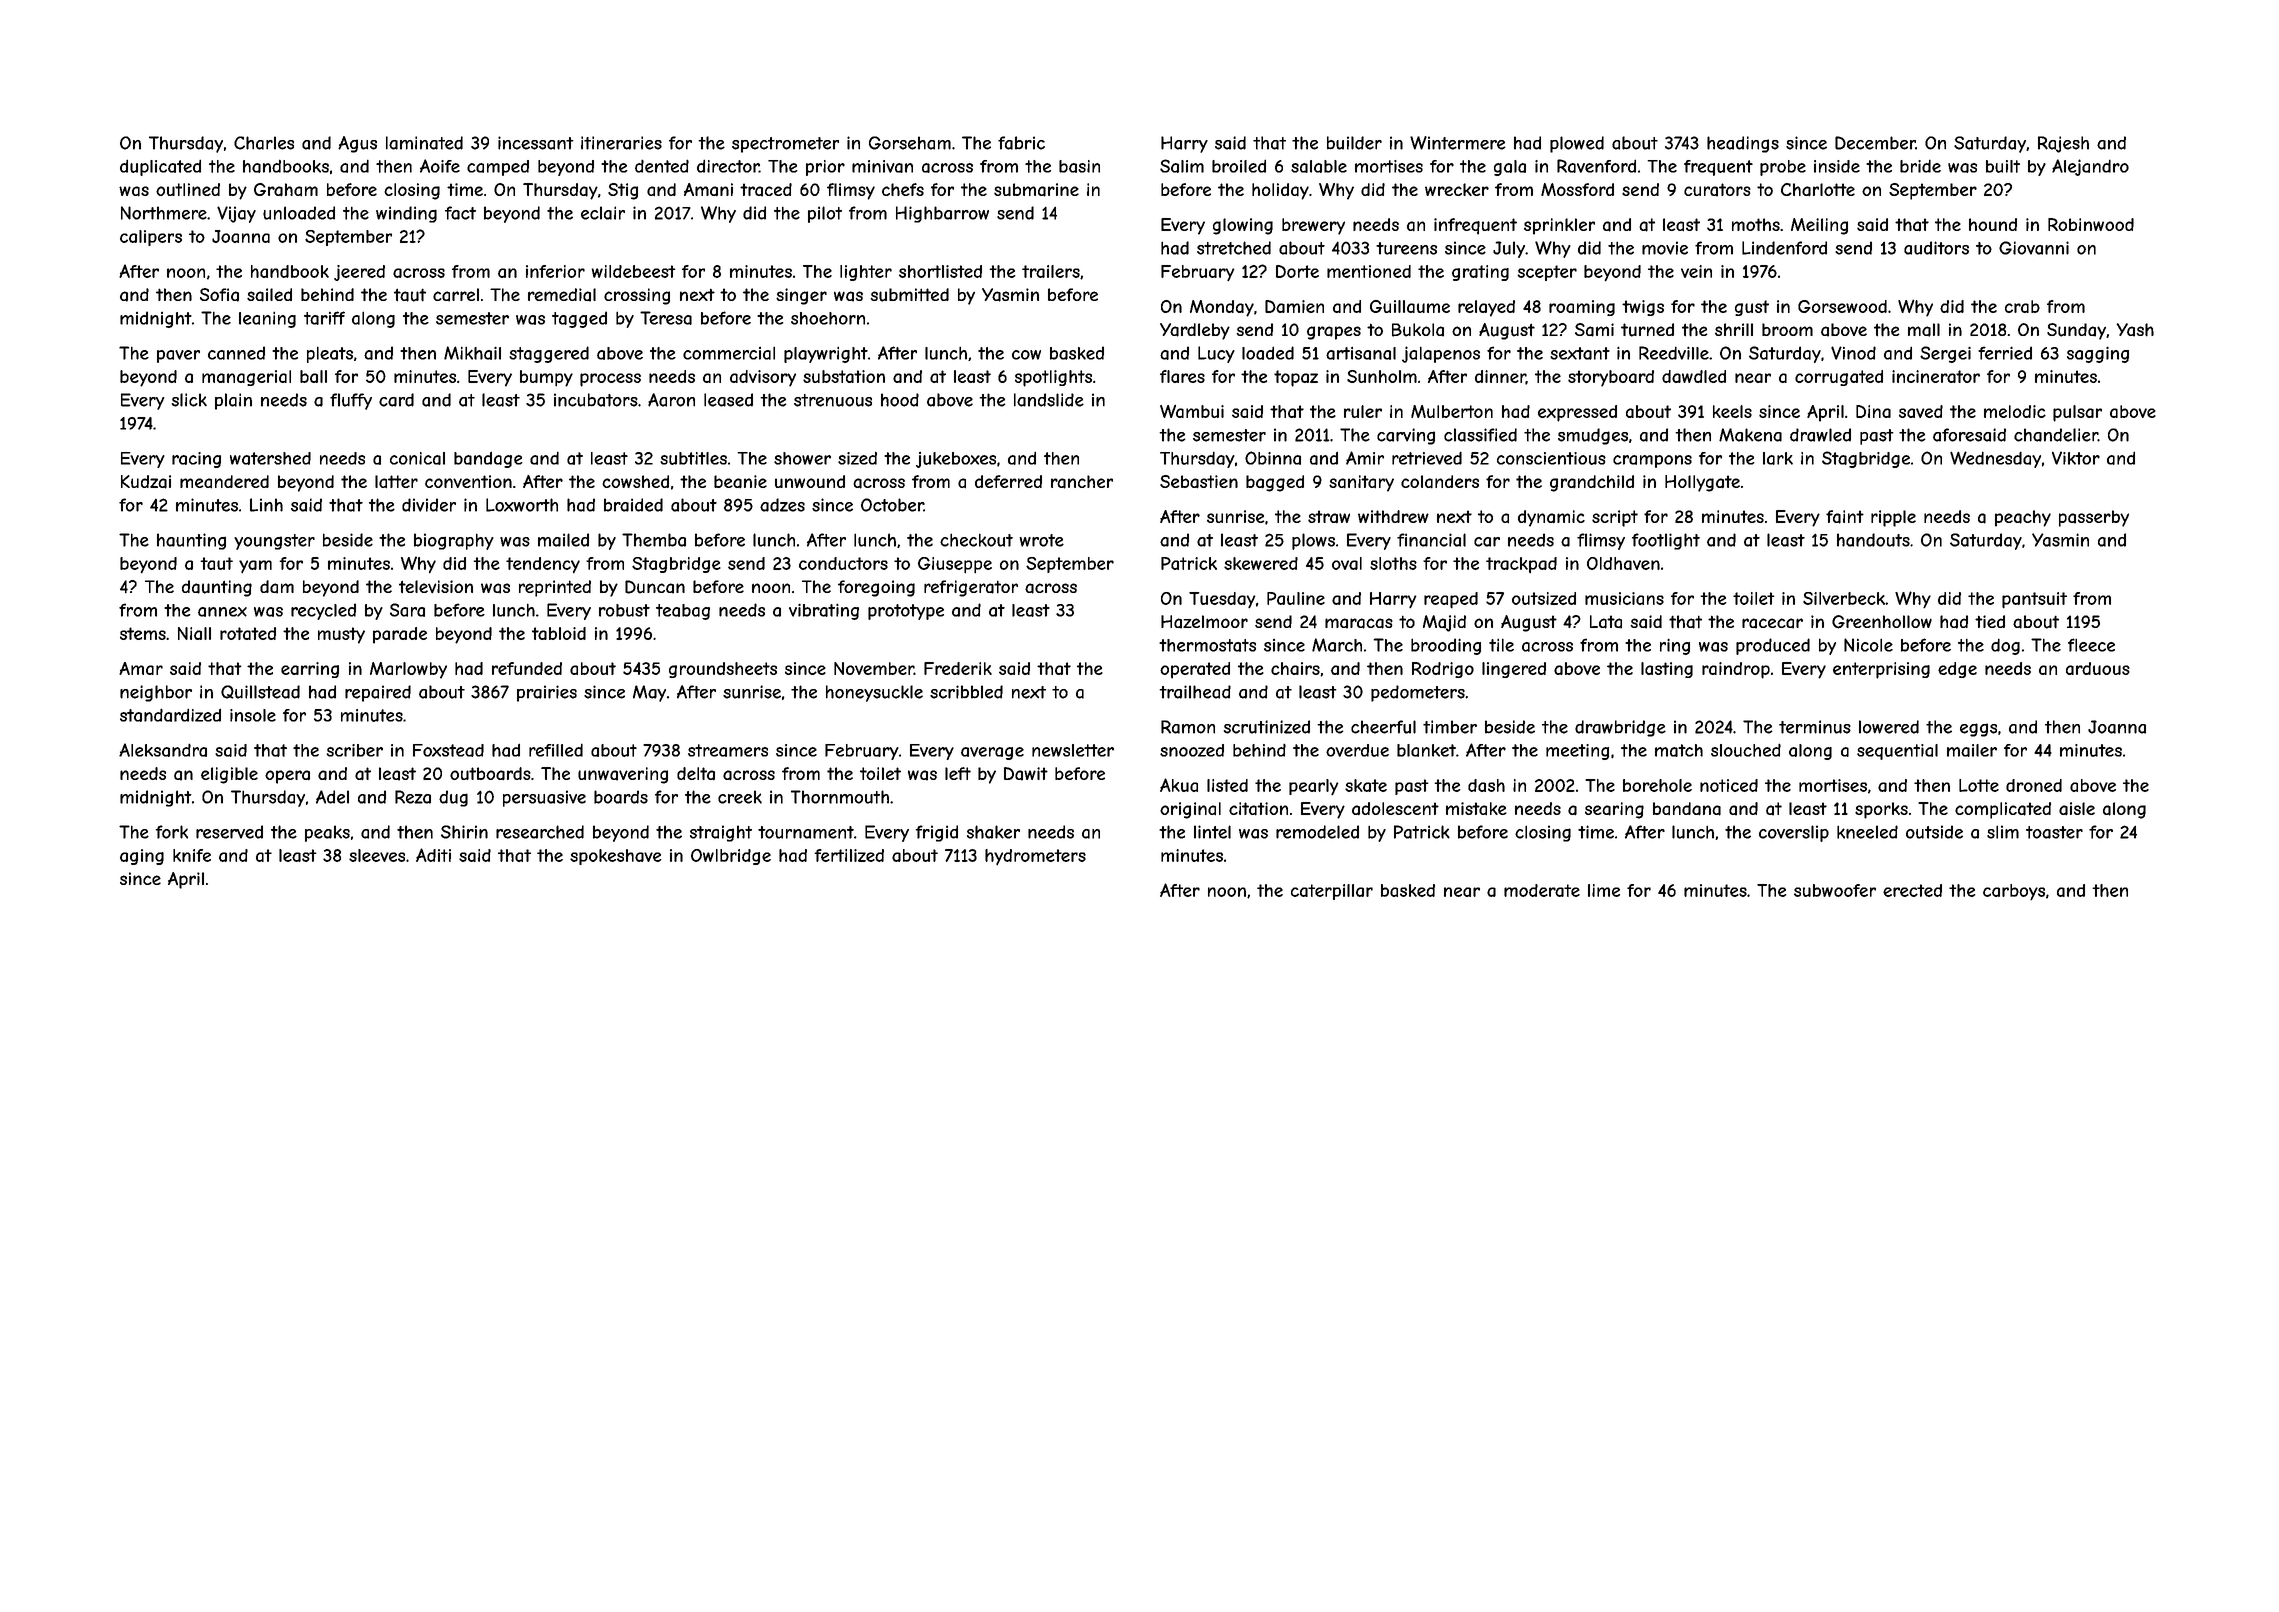  I want to click on Giuseppe, so click(955, 565).
